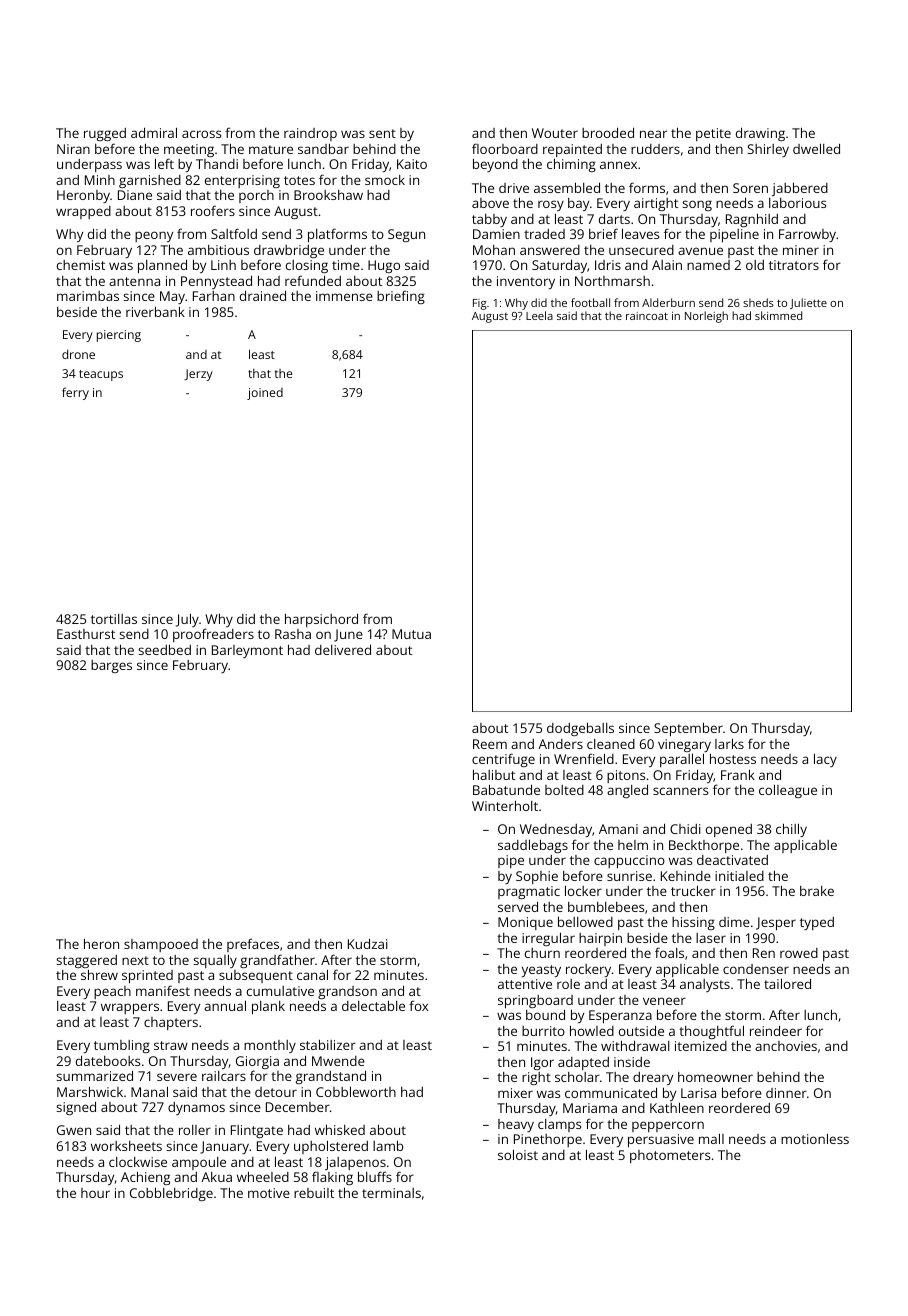  Describe the element at coordinates (411, 634) in the screenshot. I see `Mutua` at that location.
